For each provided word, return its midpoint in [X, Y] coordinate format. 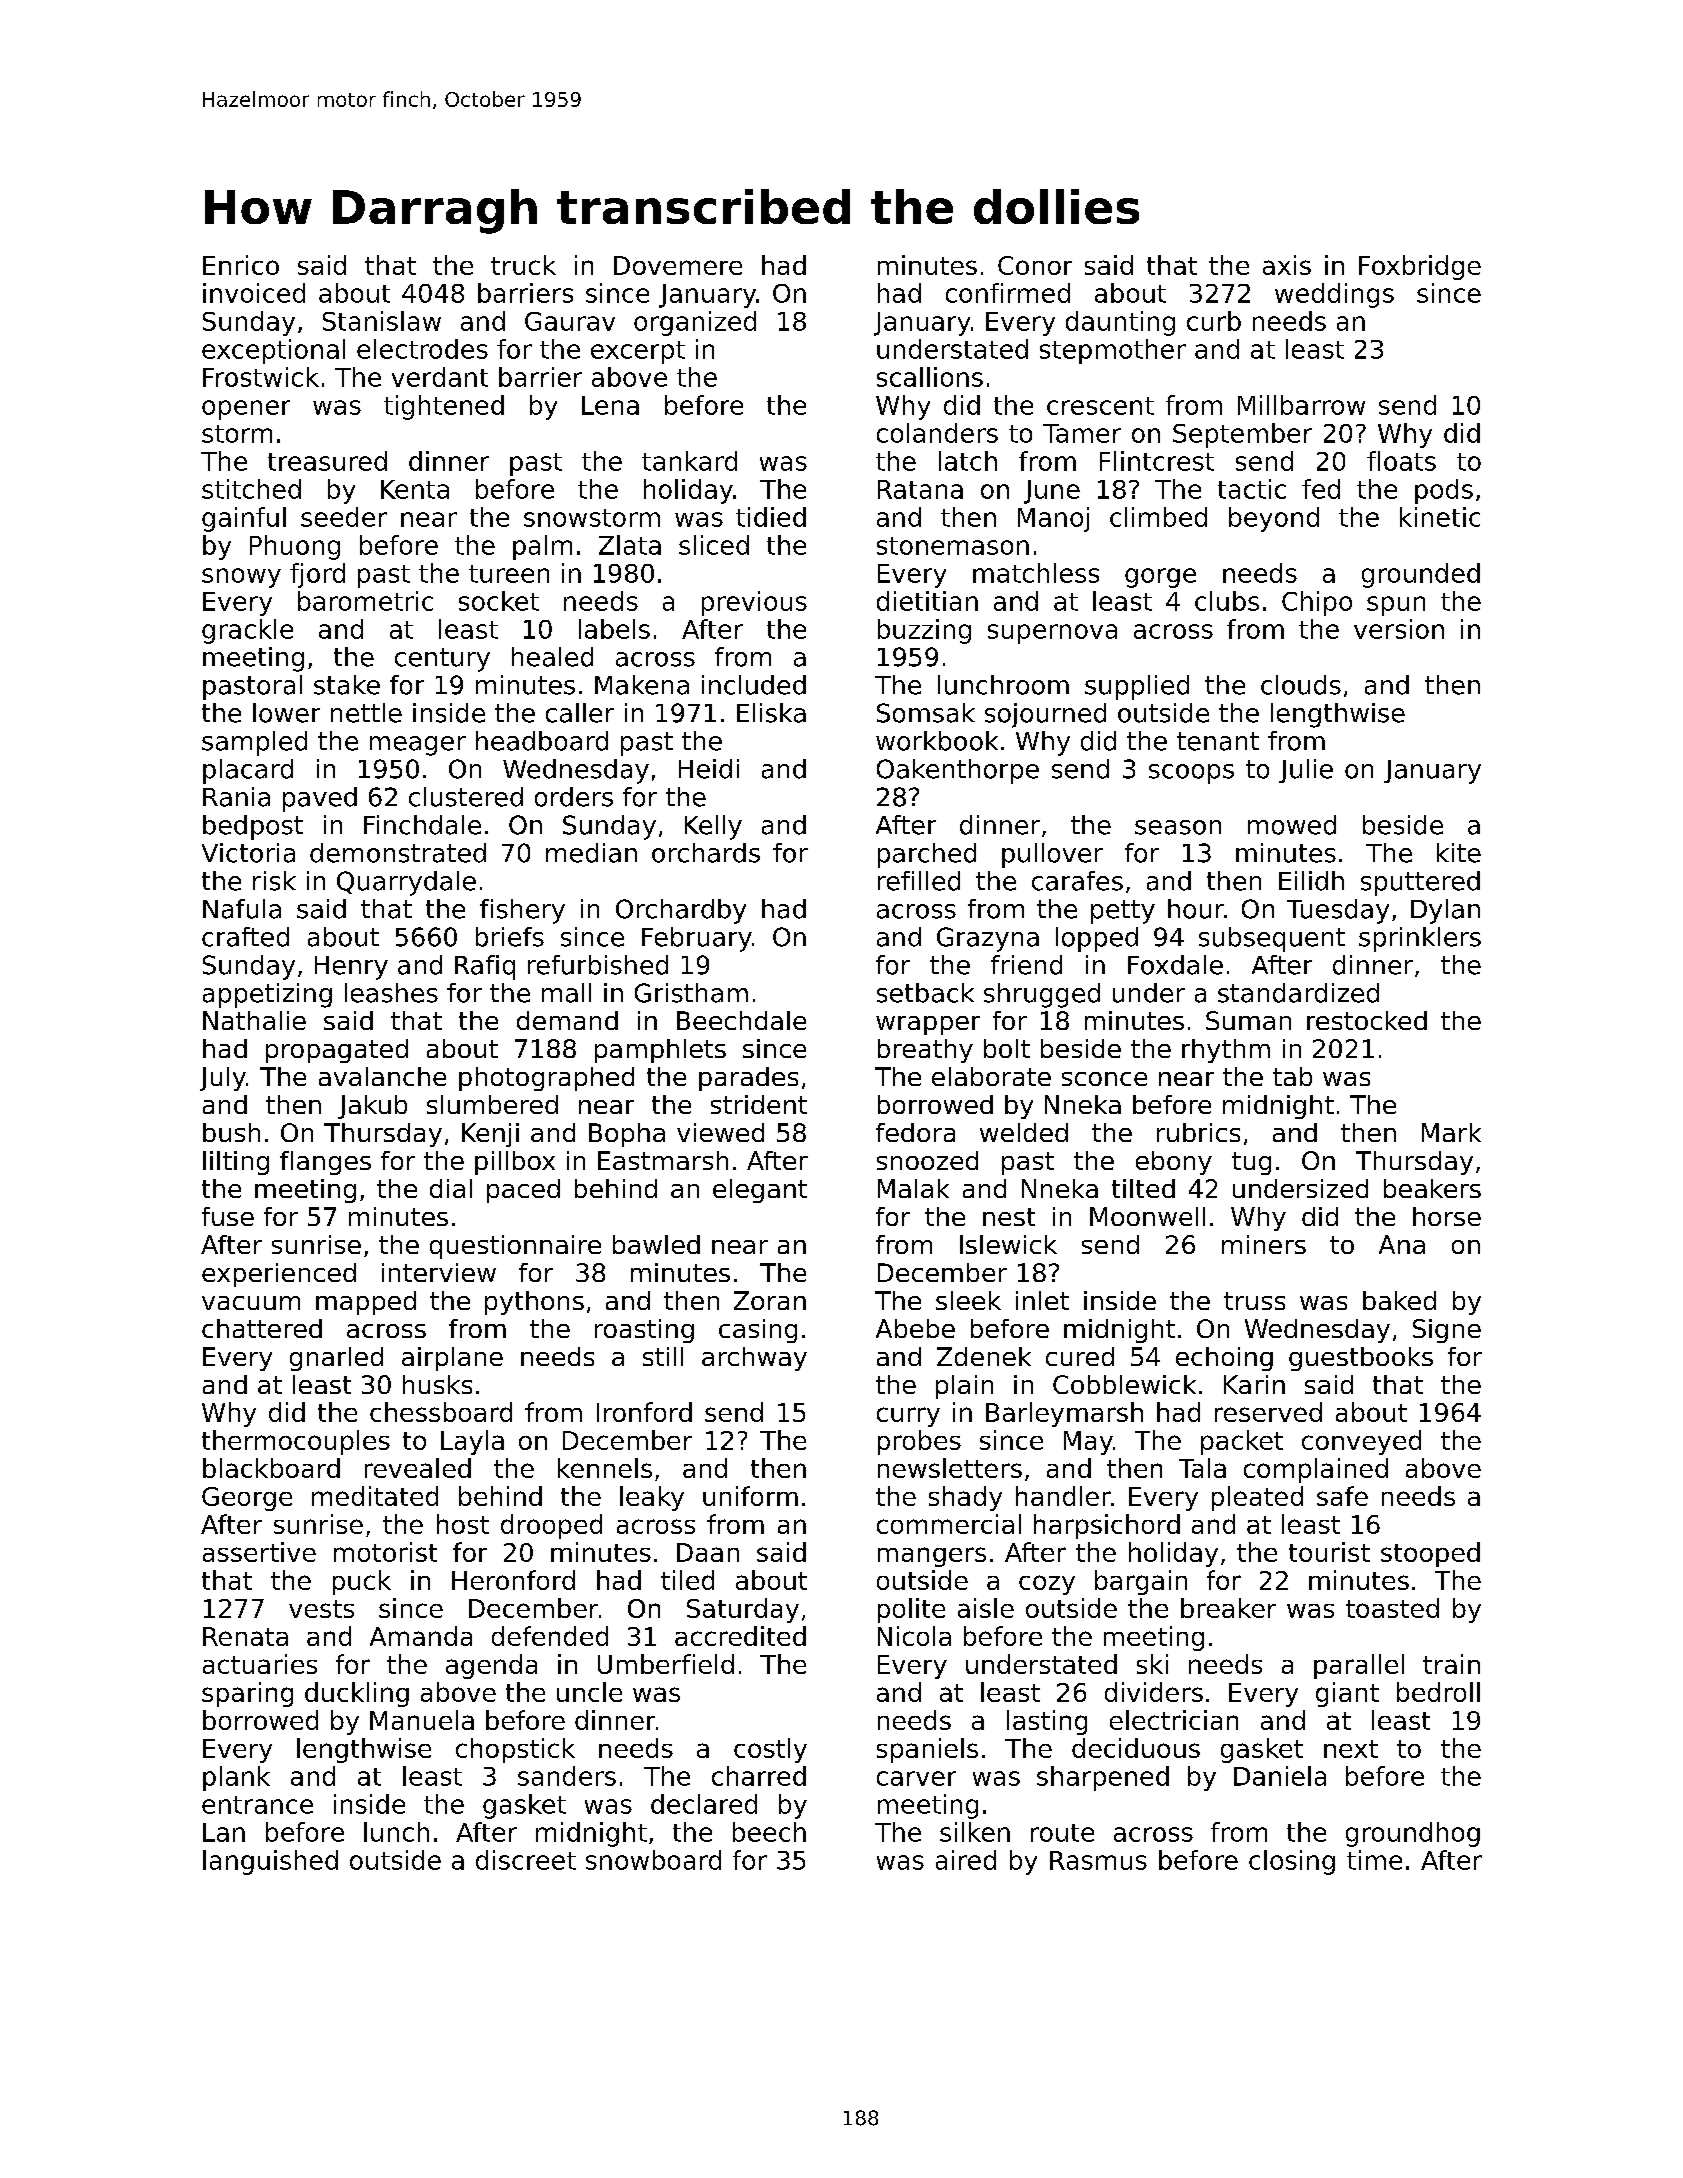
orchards [706, 853]
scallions [930, 377]
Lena [610, 405]
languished [270, 1862]
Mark [1451, 1132]
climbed [1158, 517]
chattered [262, 1328]
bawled [656, 1244]
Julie [1306, 771]
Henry [351, 968]
